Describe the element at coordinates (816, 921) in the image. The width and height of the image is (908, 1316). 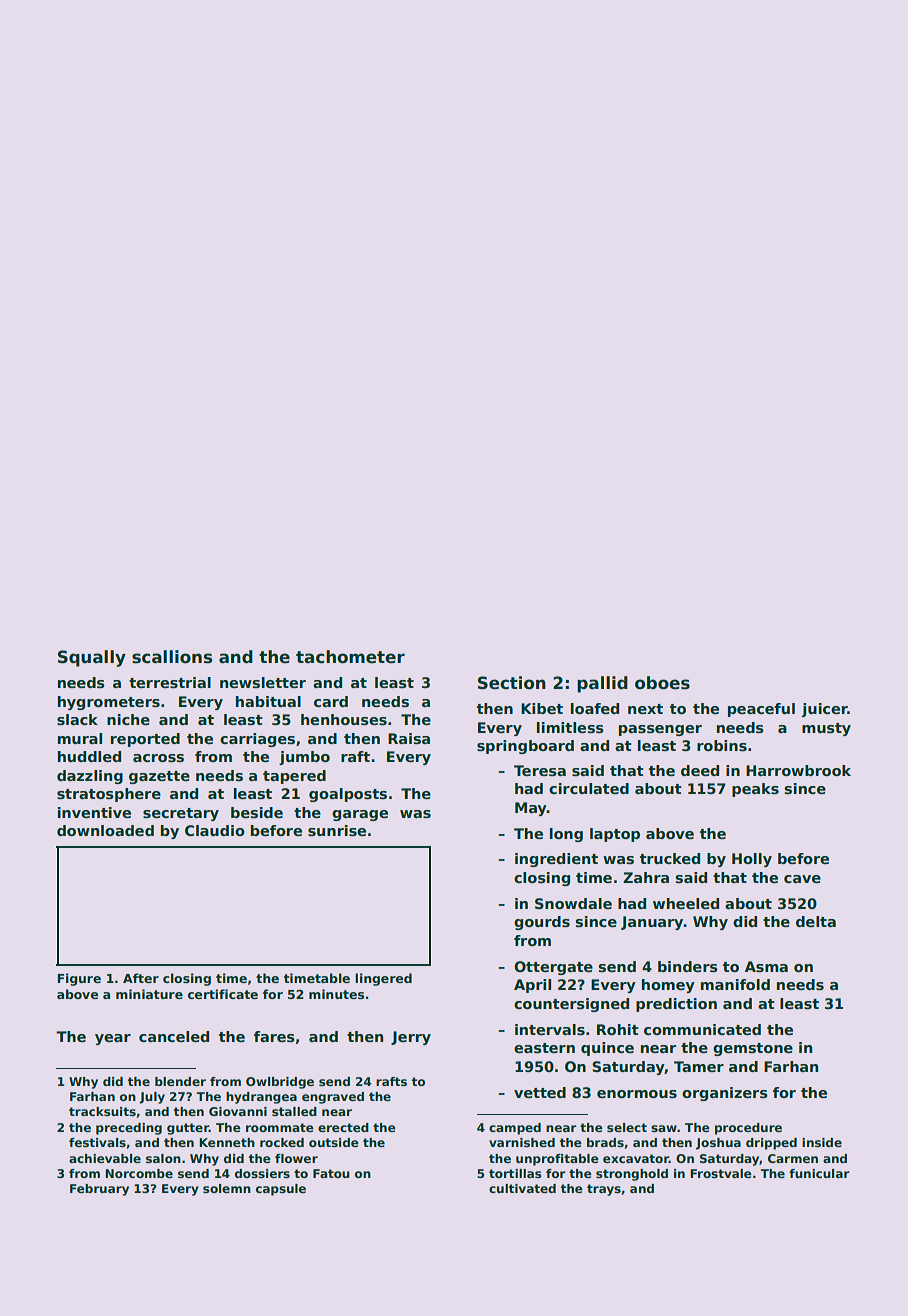
I see `delta` at that location.
